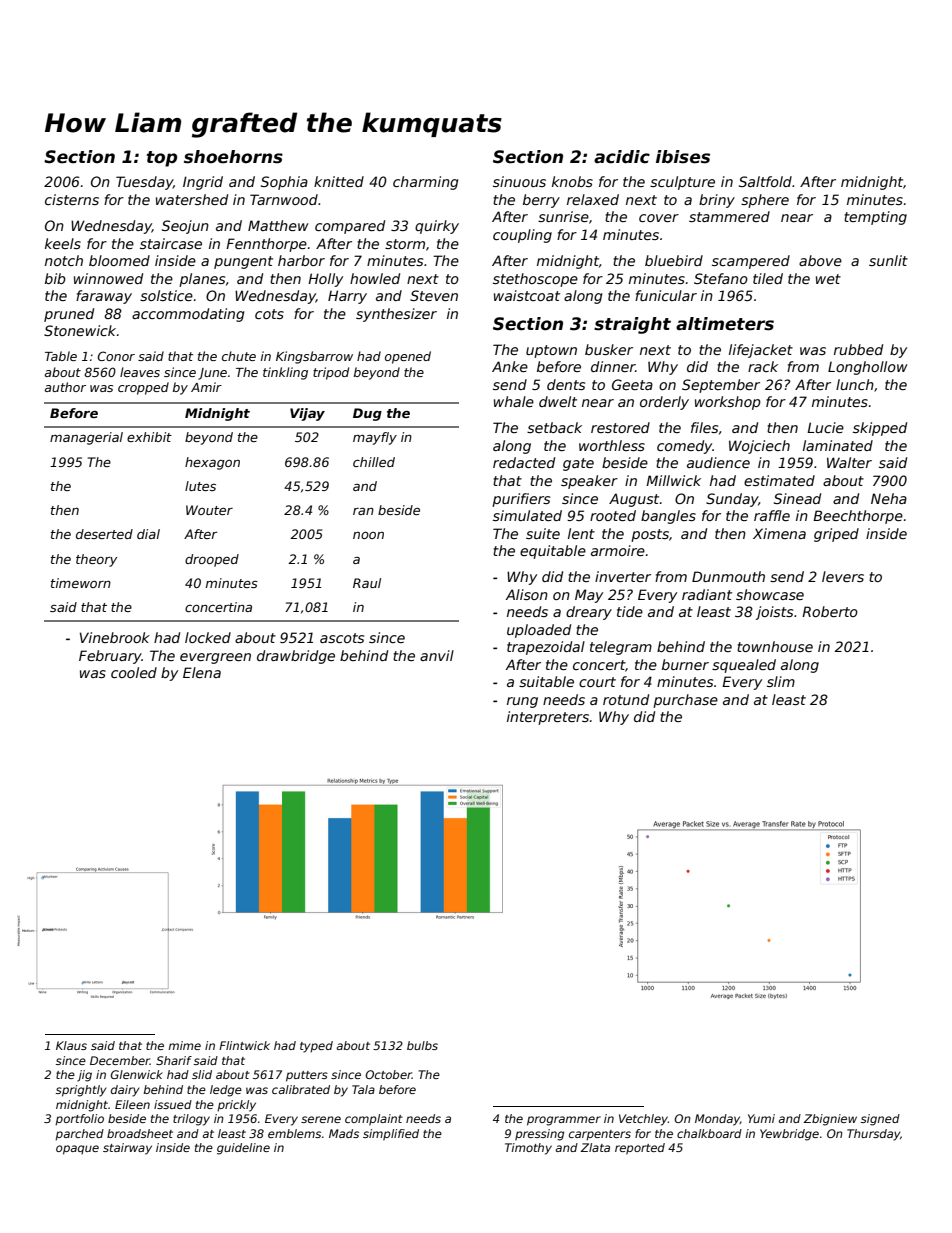 This screenshot has height=1233, width=952. What do you see at coordinates (828, 279) in the screenshot?
I see `wet` at bounding box center [828, 279].
